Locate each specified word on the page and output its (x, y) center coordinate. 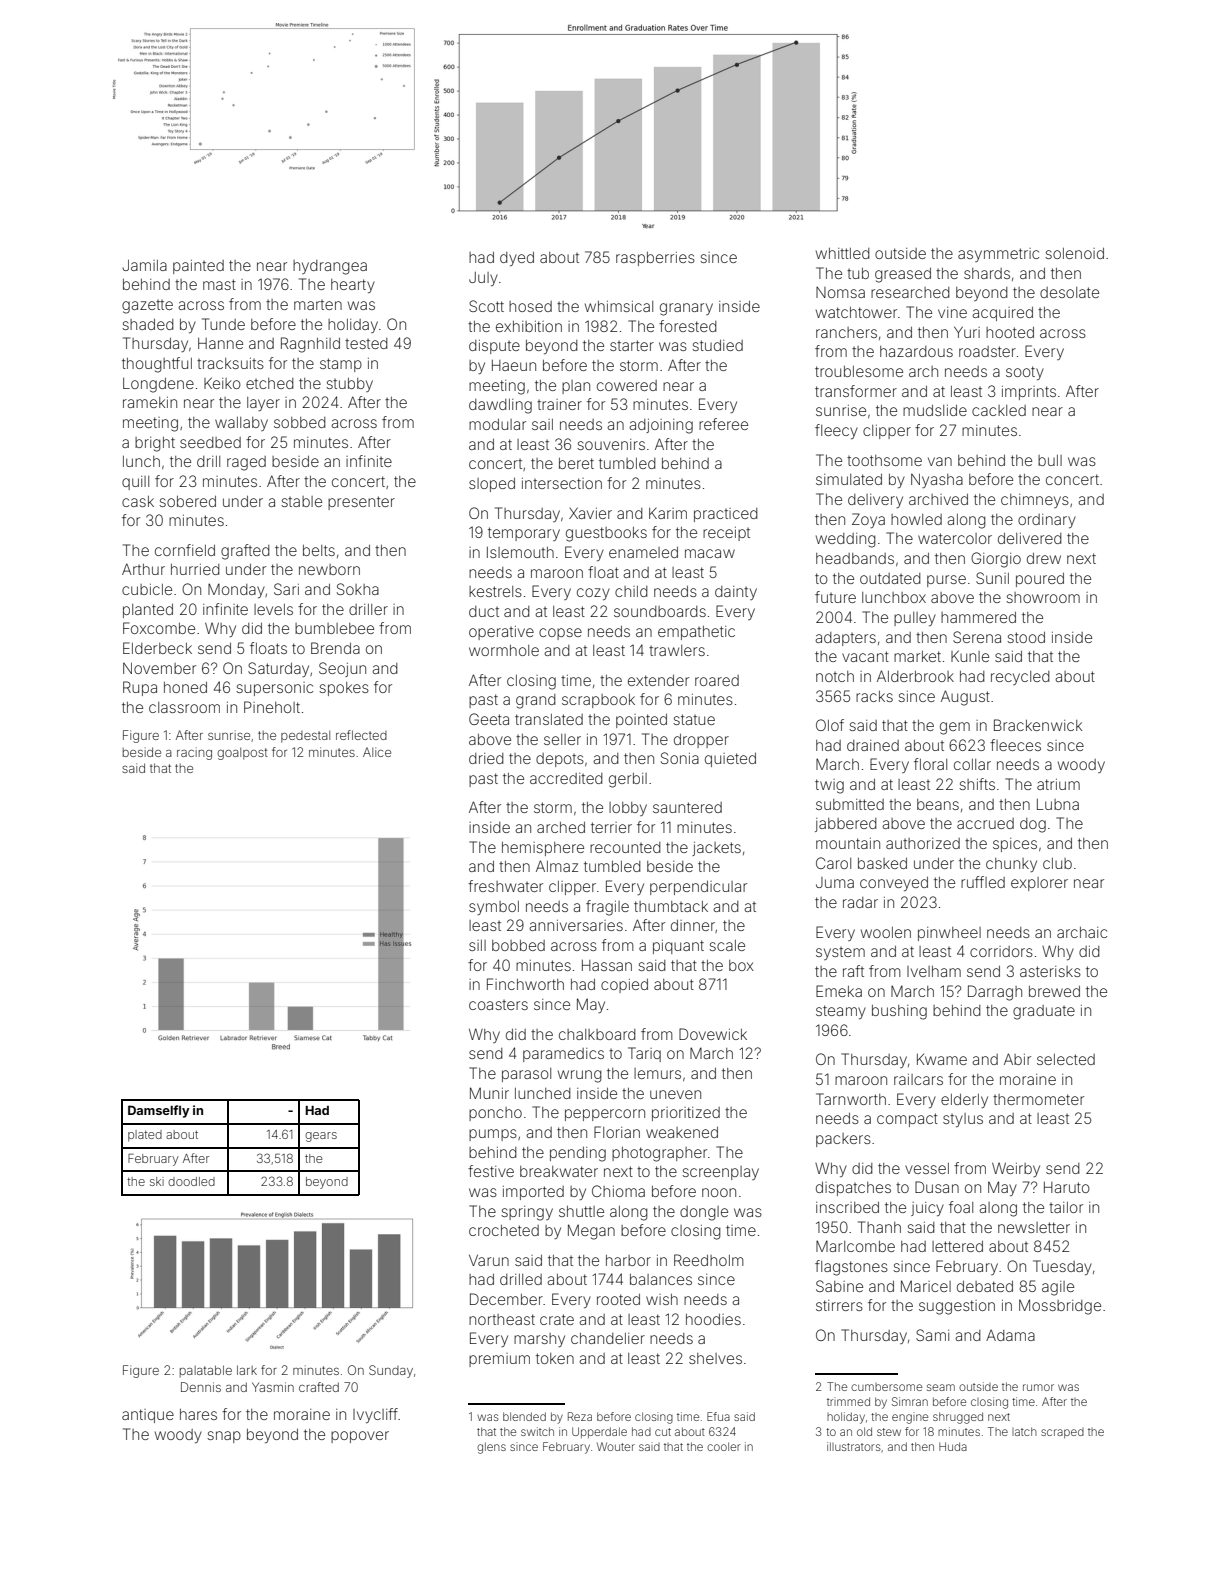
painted (198, 267)
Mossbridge (1060, 1307)
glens (491, 1448)
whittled (843, 253)
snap (224, 1437)
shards (987, 273)
